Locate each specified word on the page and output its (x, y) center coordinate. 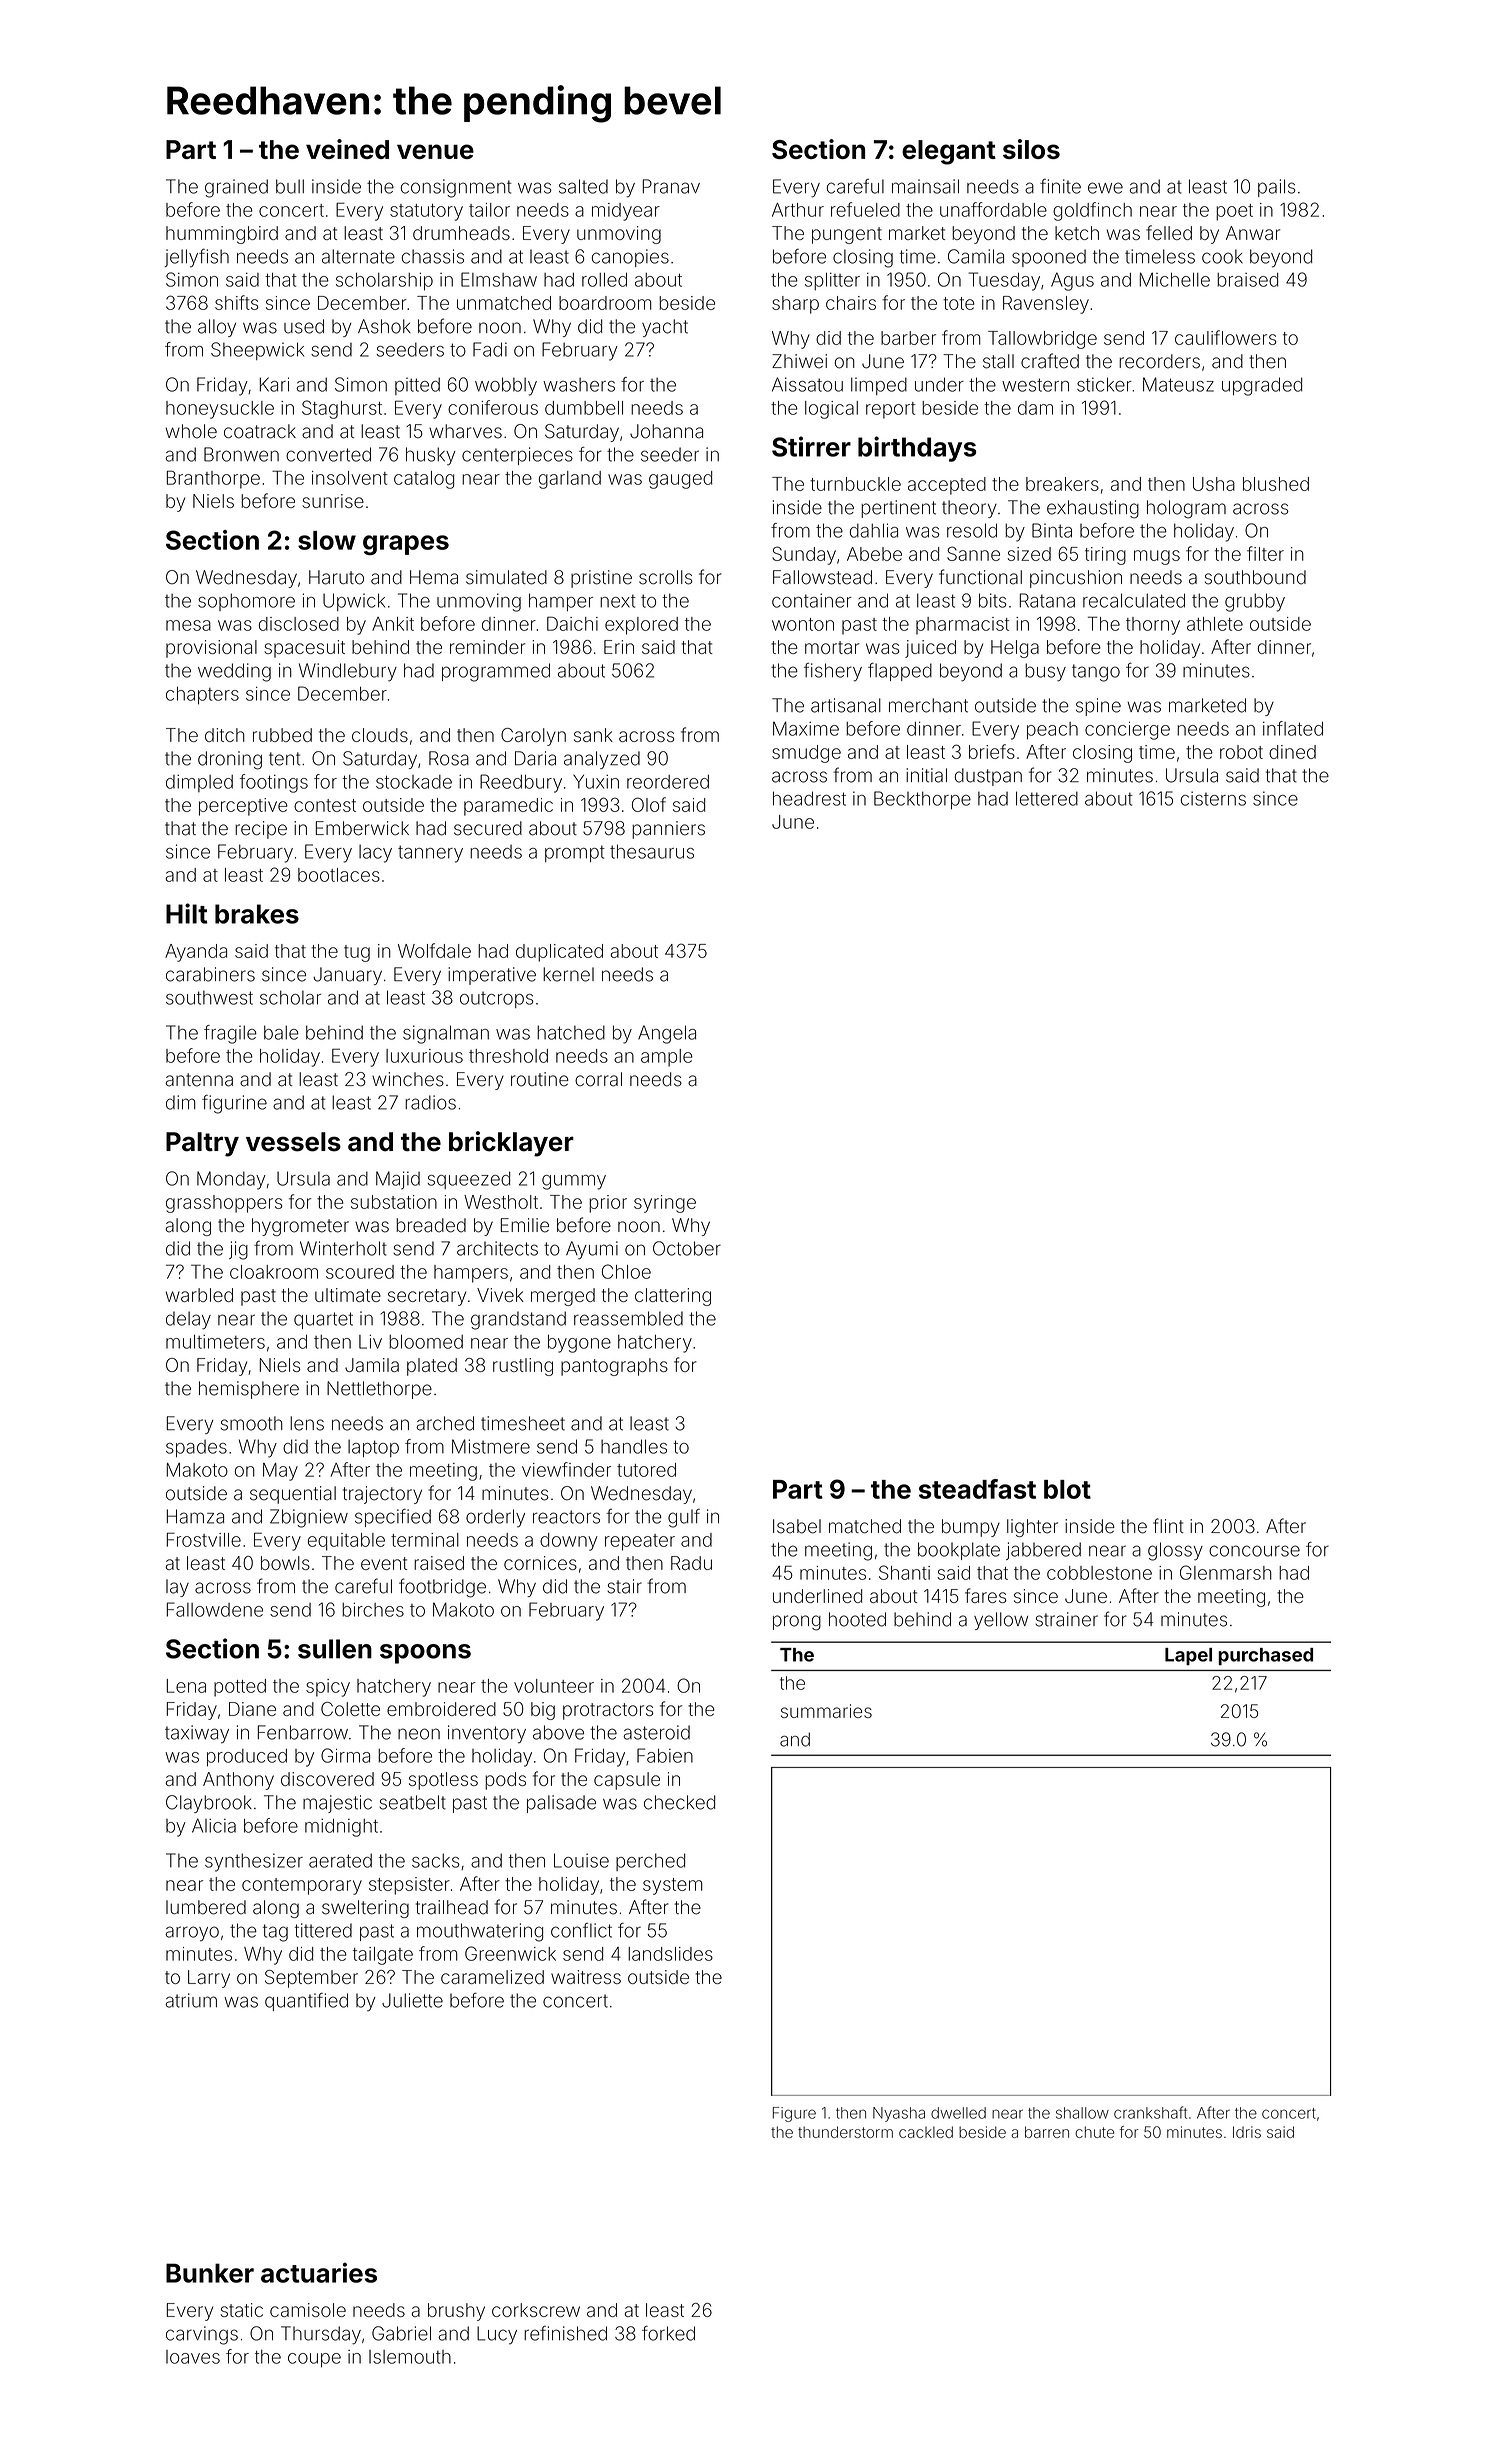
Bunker (210, 2273)
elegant (949, 152)
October (687, 1248)
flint (1168, 1525)
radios (430, 1102)
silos (1031, 149)
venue (435, 151)
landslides (670, 1954)
